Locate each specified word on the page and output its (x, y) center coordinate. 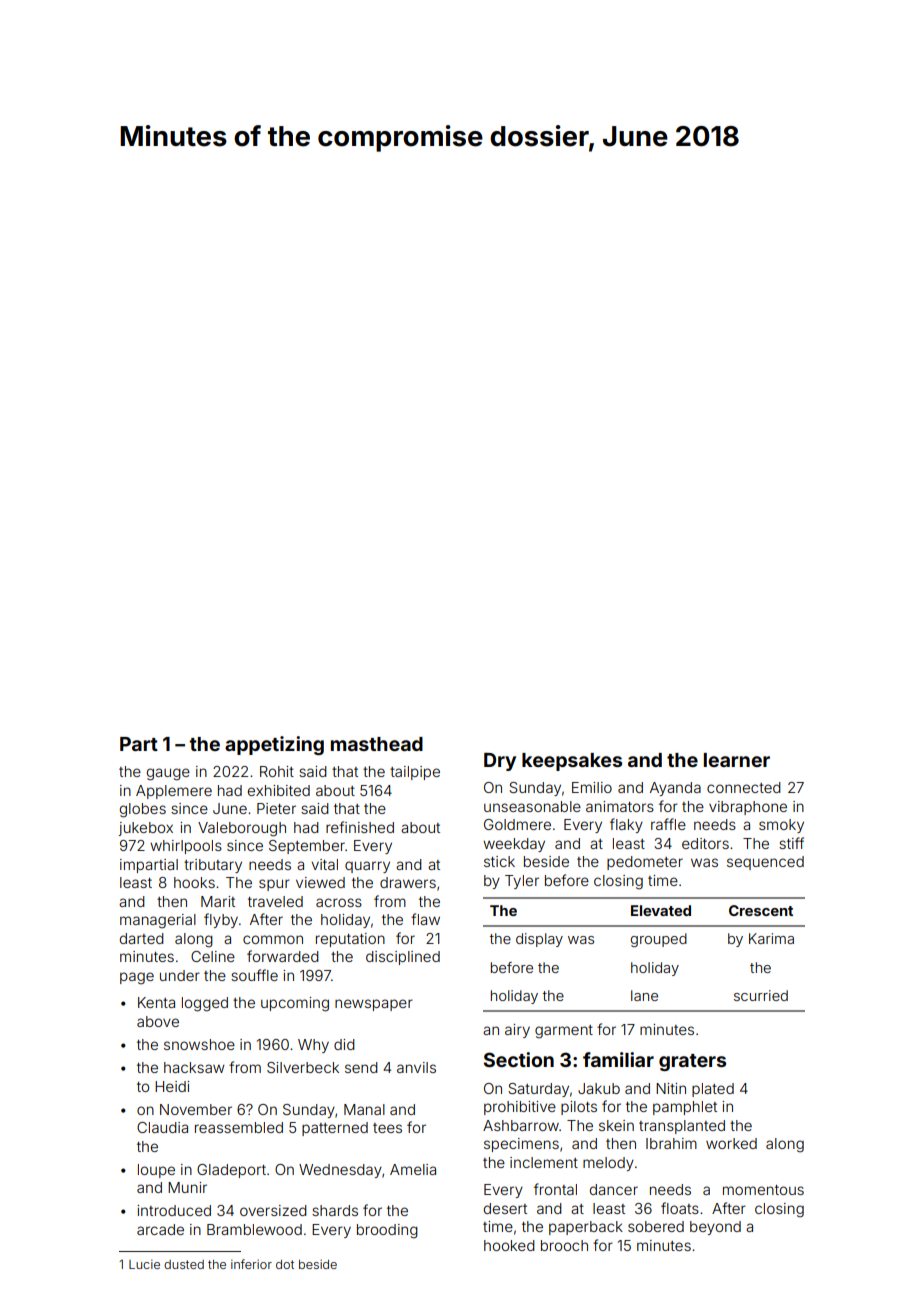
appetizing (274, 745)
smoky (781, 826)
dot (285, 1264)
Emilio (592, 787)
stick (499, 861)
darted (142, 938)
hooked (509, 1245)
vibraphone (748, 808)
